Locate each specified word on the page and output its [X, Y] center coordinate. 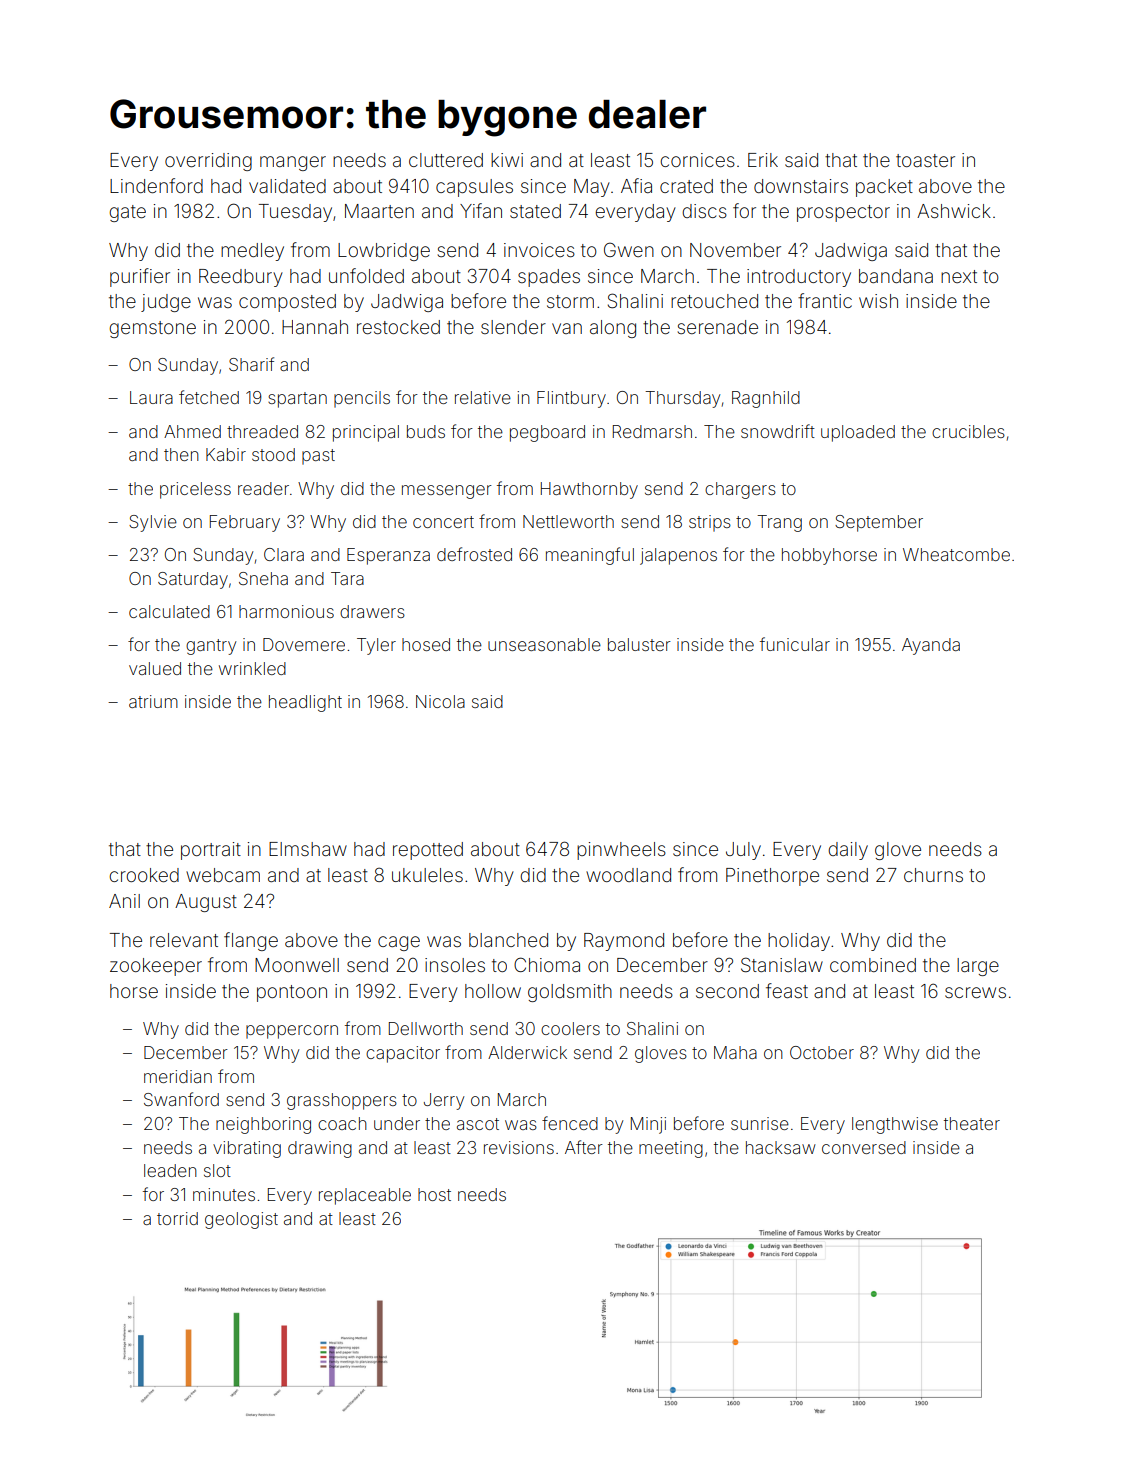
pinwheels [621, 851]
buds [426, 431]
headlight [305, 703]
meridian [178, 1076]
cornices [697, 160]
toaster [925, 160]
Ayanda [931, 646]
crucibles [968, 431]
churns [933, 875]
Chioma [547, 964]
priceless [195, 490]
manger [293, 163]
